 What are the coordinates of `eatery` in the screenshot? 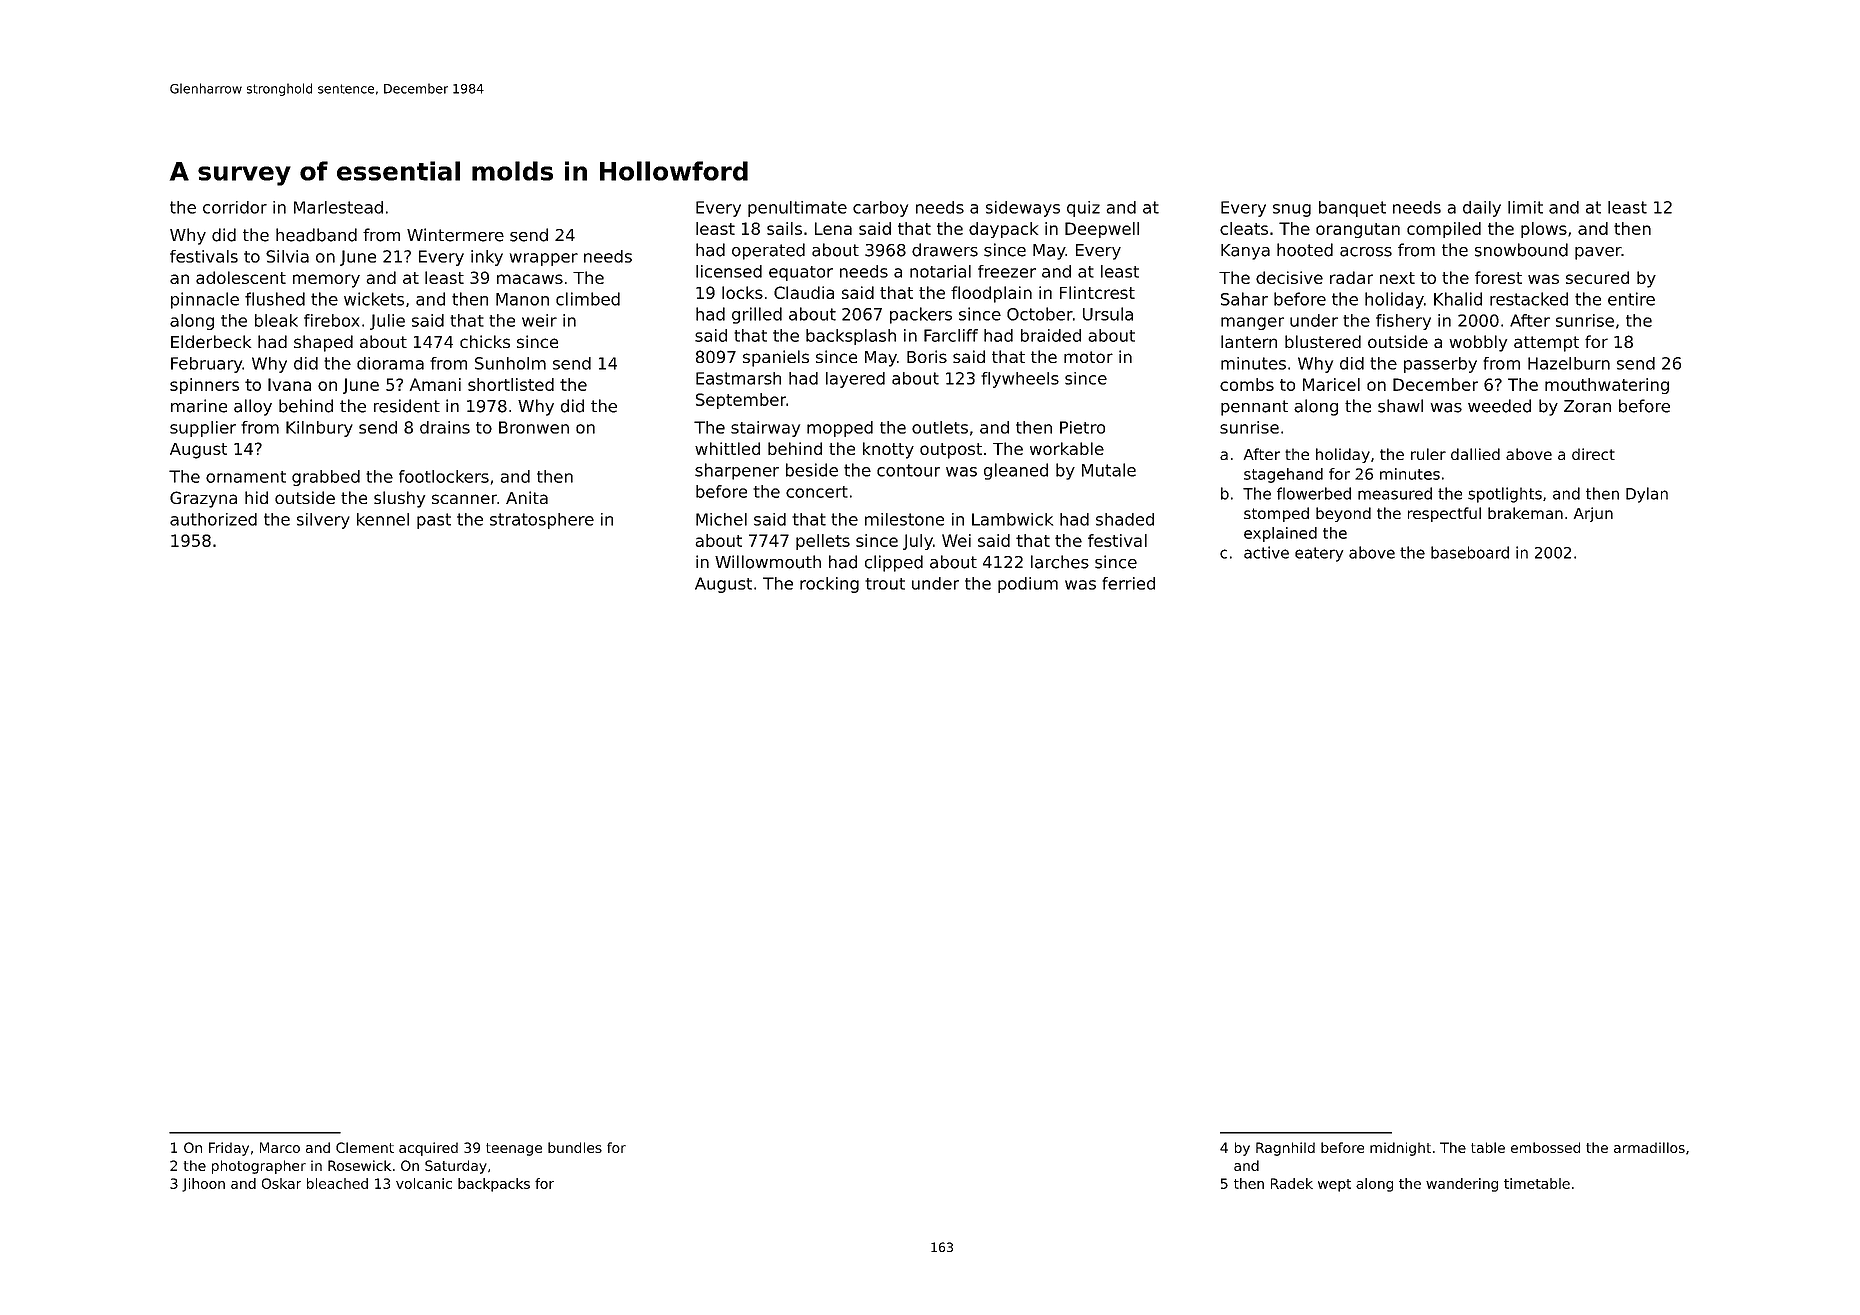 It's located at (1319, 554).
